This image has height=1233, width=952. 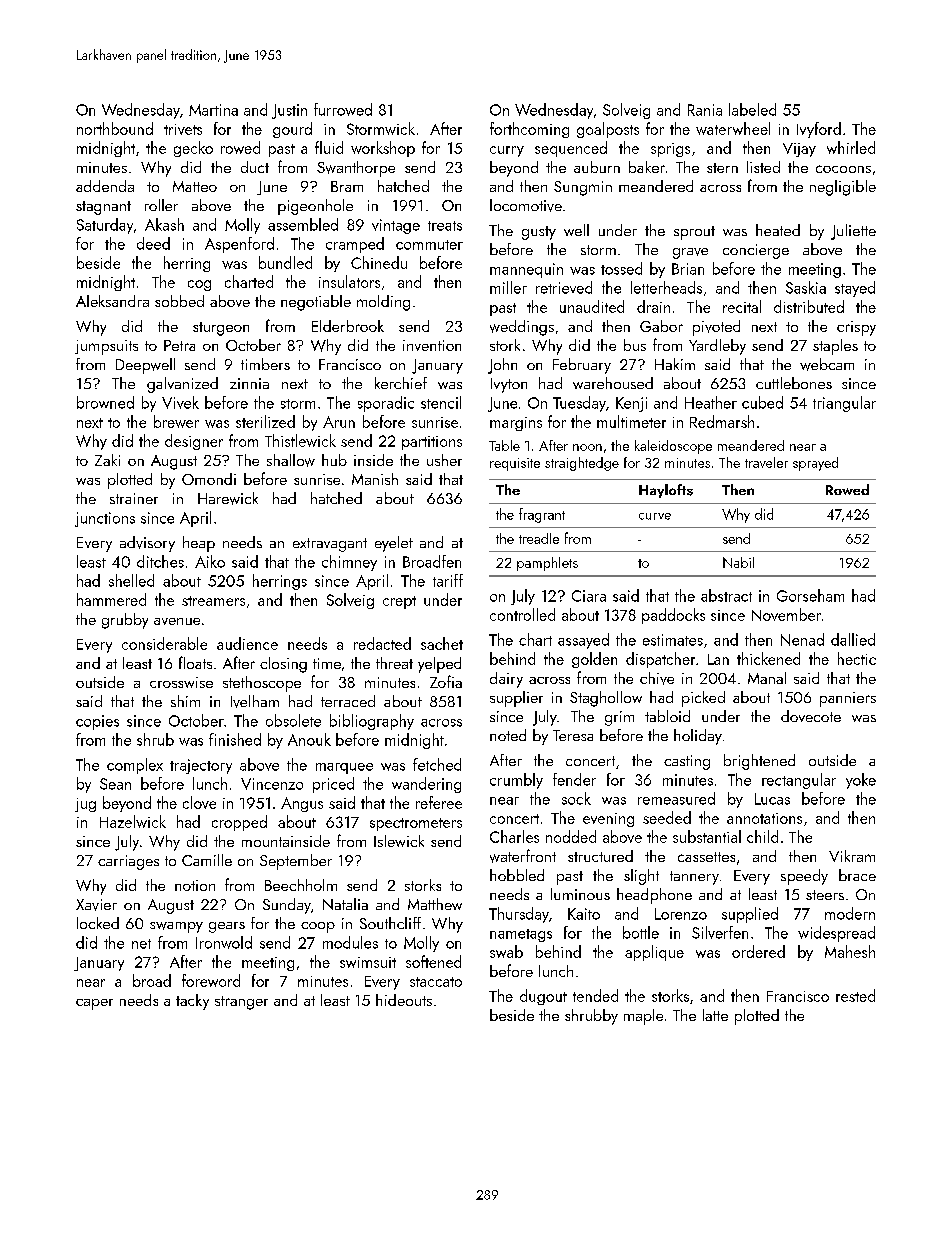 I want to click on tossed, so click(x=621, y=268).
